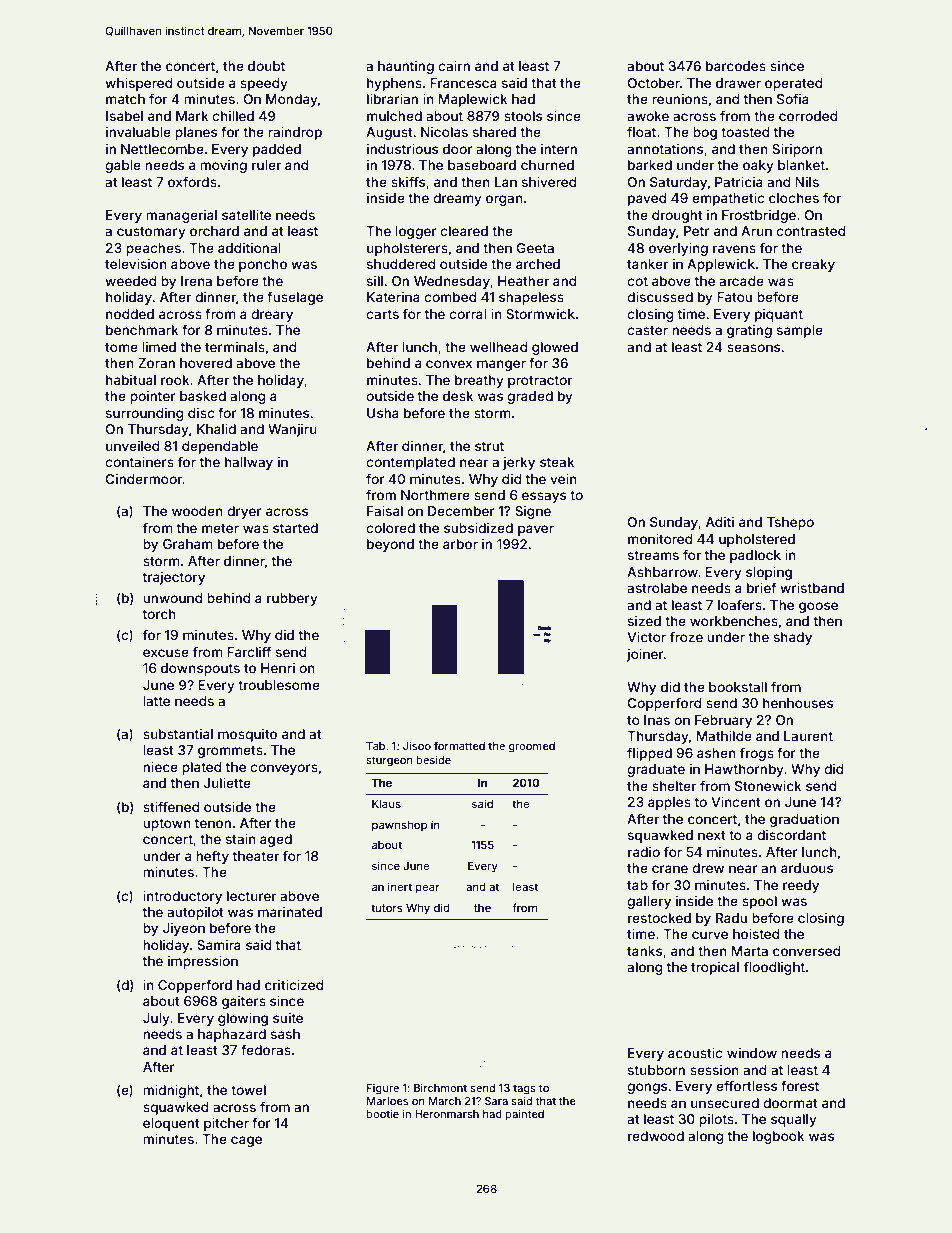  I want to click on Victor, so click(646, 637).
